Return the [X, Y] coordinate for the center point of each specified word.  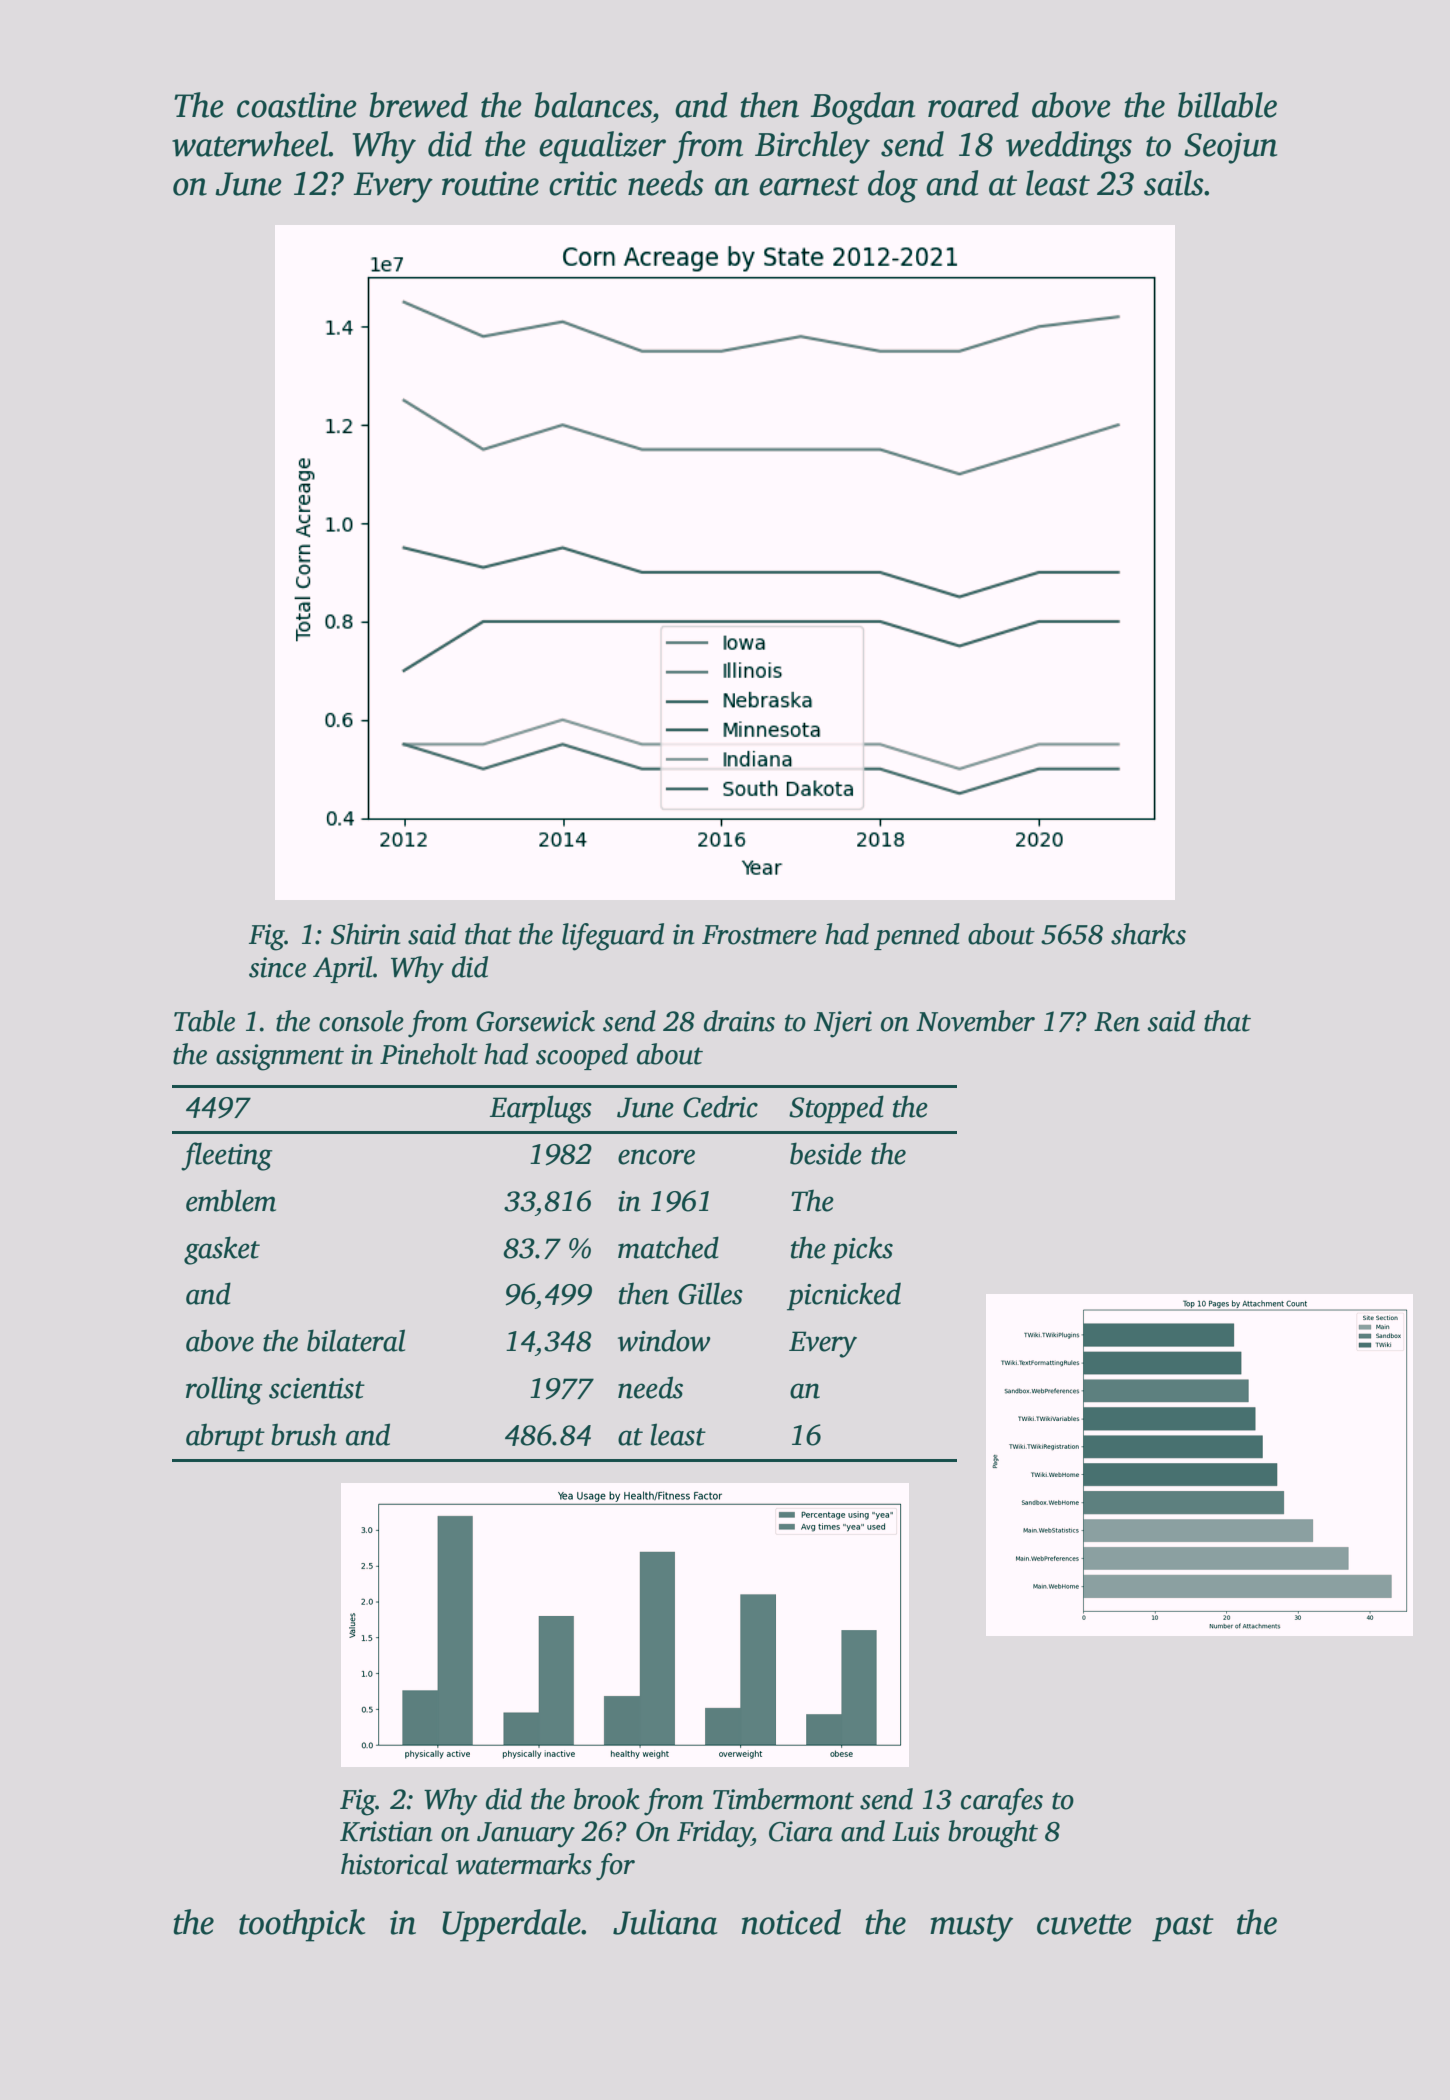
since [277, 967]
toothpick [302, 1925]
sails [1174, 183]
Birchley [812, 147]
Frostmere [759, 935]
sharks [1148, 934]
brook [607, 1799]
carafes [1002, 1802]
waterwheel [250, 144]
